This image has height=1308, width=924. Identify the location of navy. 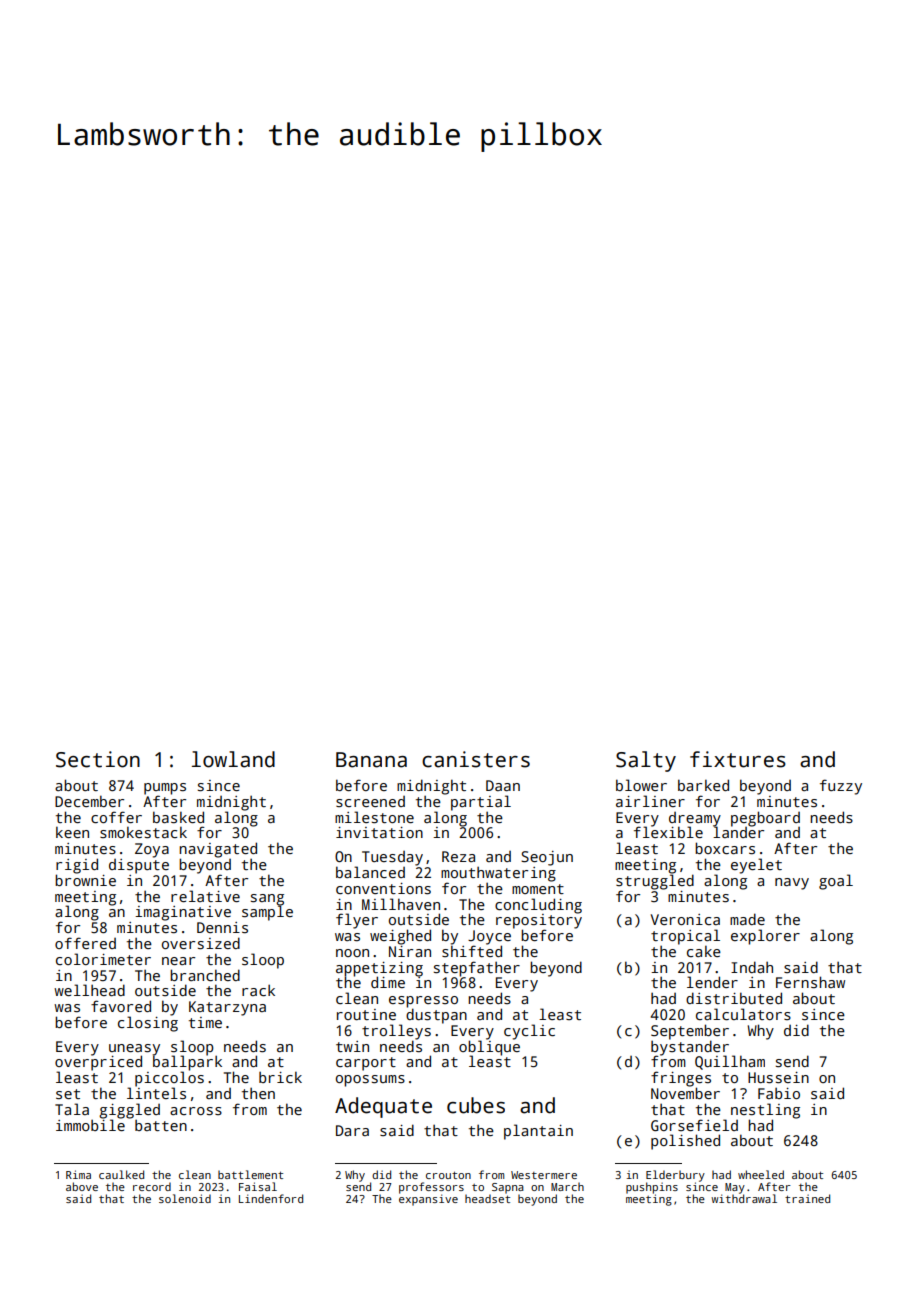
(792, 884).
